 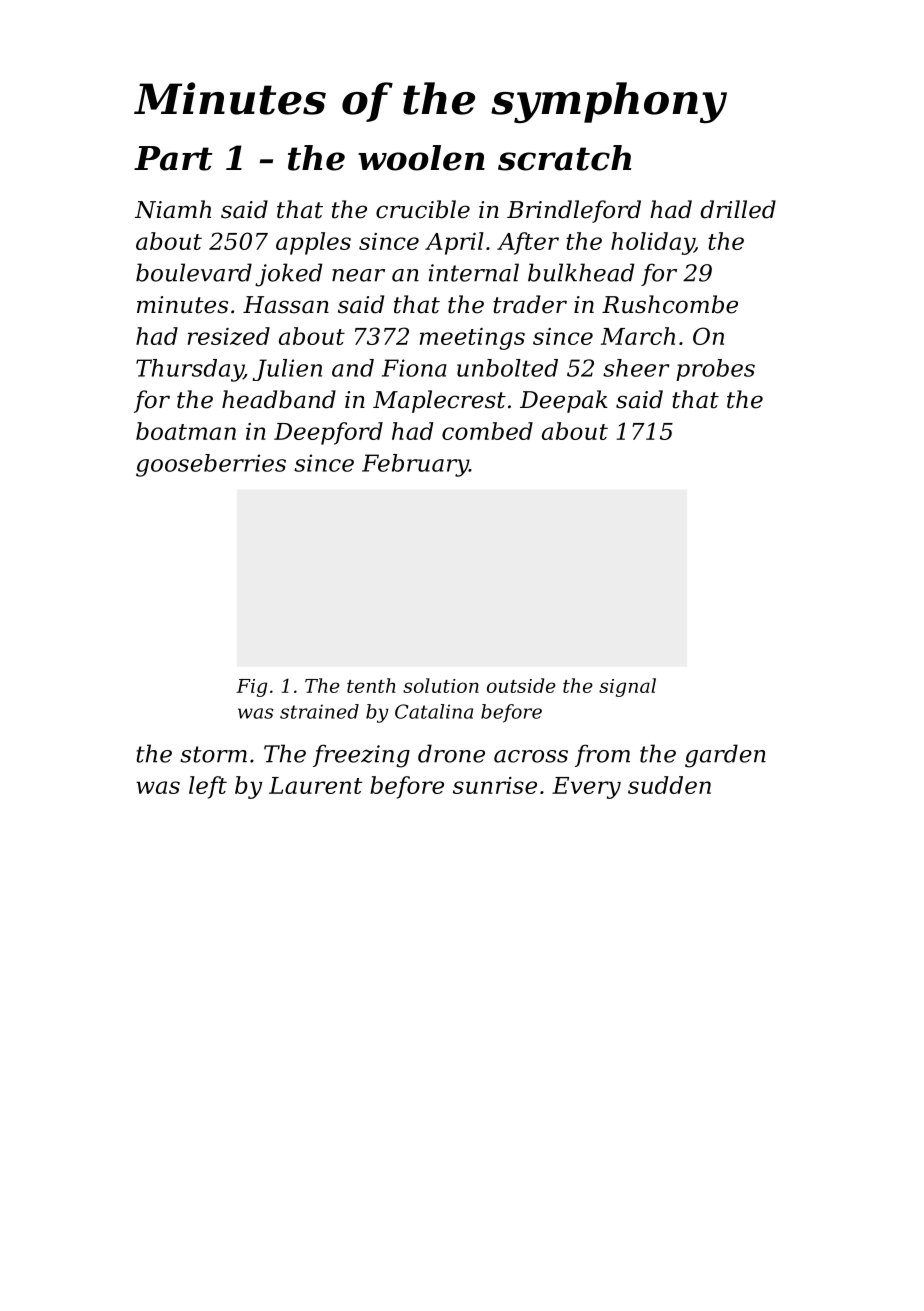 I want to click on Deepak, so click(x=564, y=401).
